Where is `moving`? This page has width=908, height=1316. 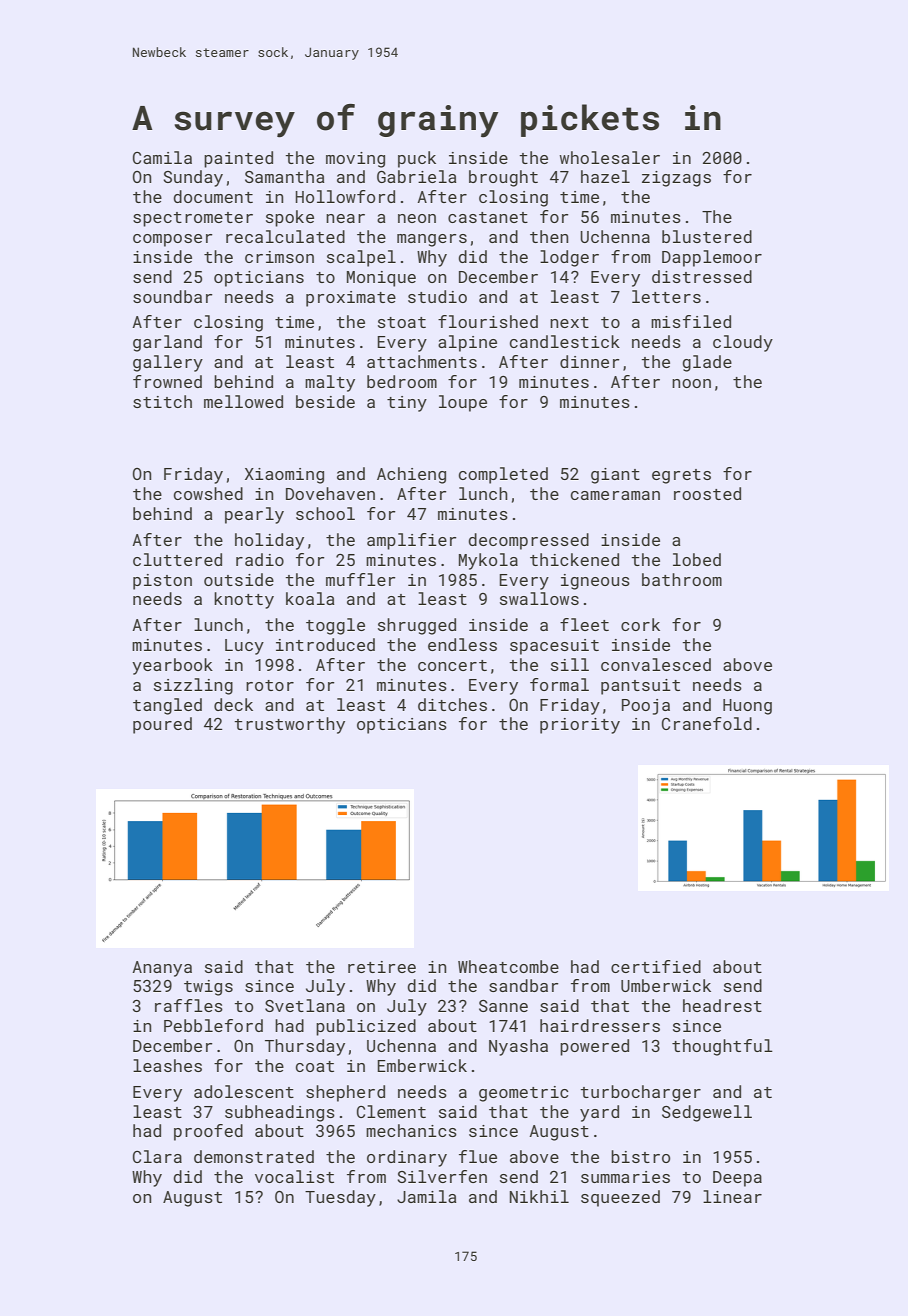 moving is located at coordinates (355, 160).
